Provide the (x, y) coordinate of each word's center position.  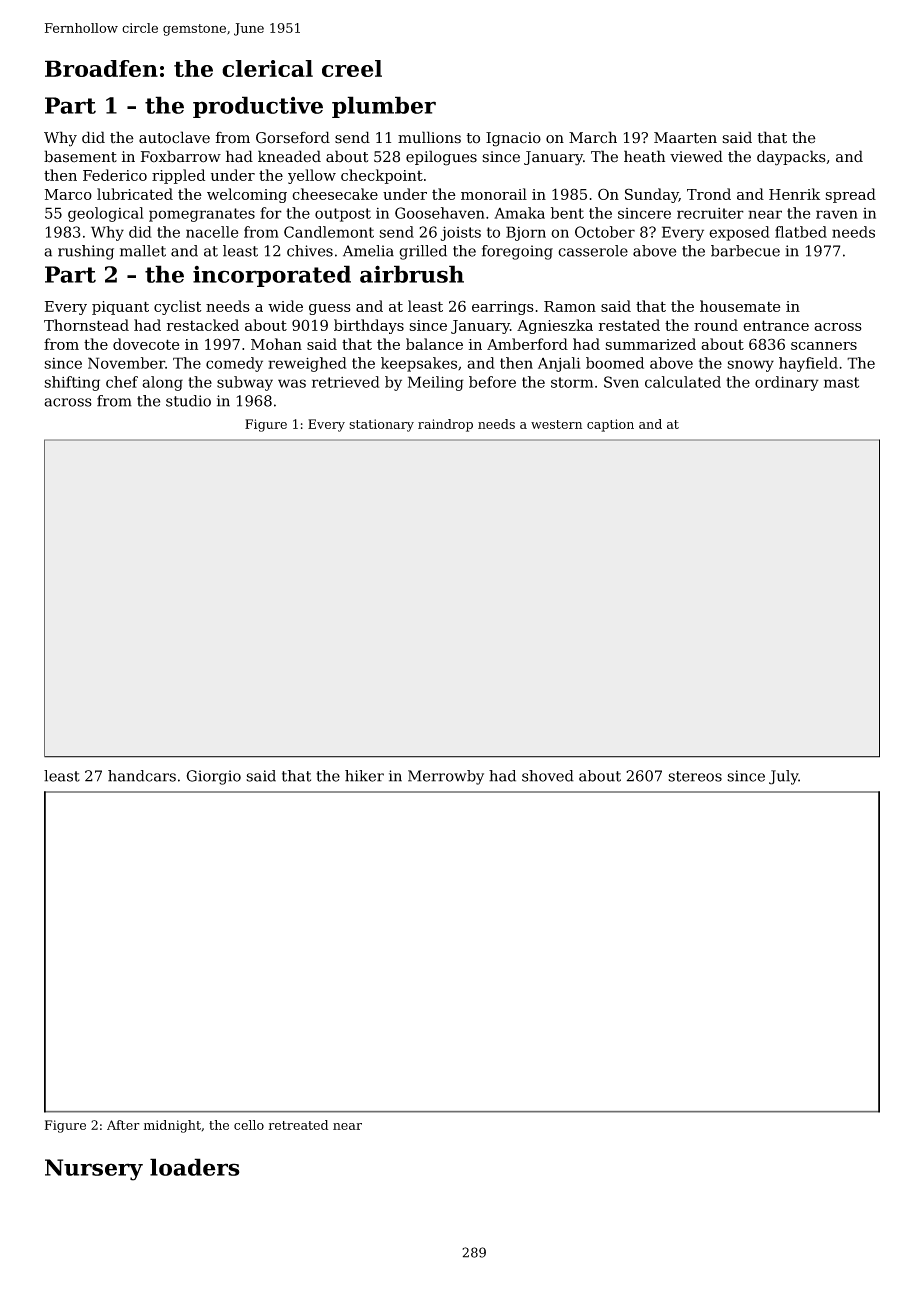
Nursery (94, 1170)
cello (249, 1125)
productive (258, 107)
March (593, 137)
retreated (298, 1125)
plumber (384, 107)
